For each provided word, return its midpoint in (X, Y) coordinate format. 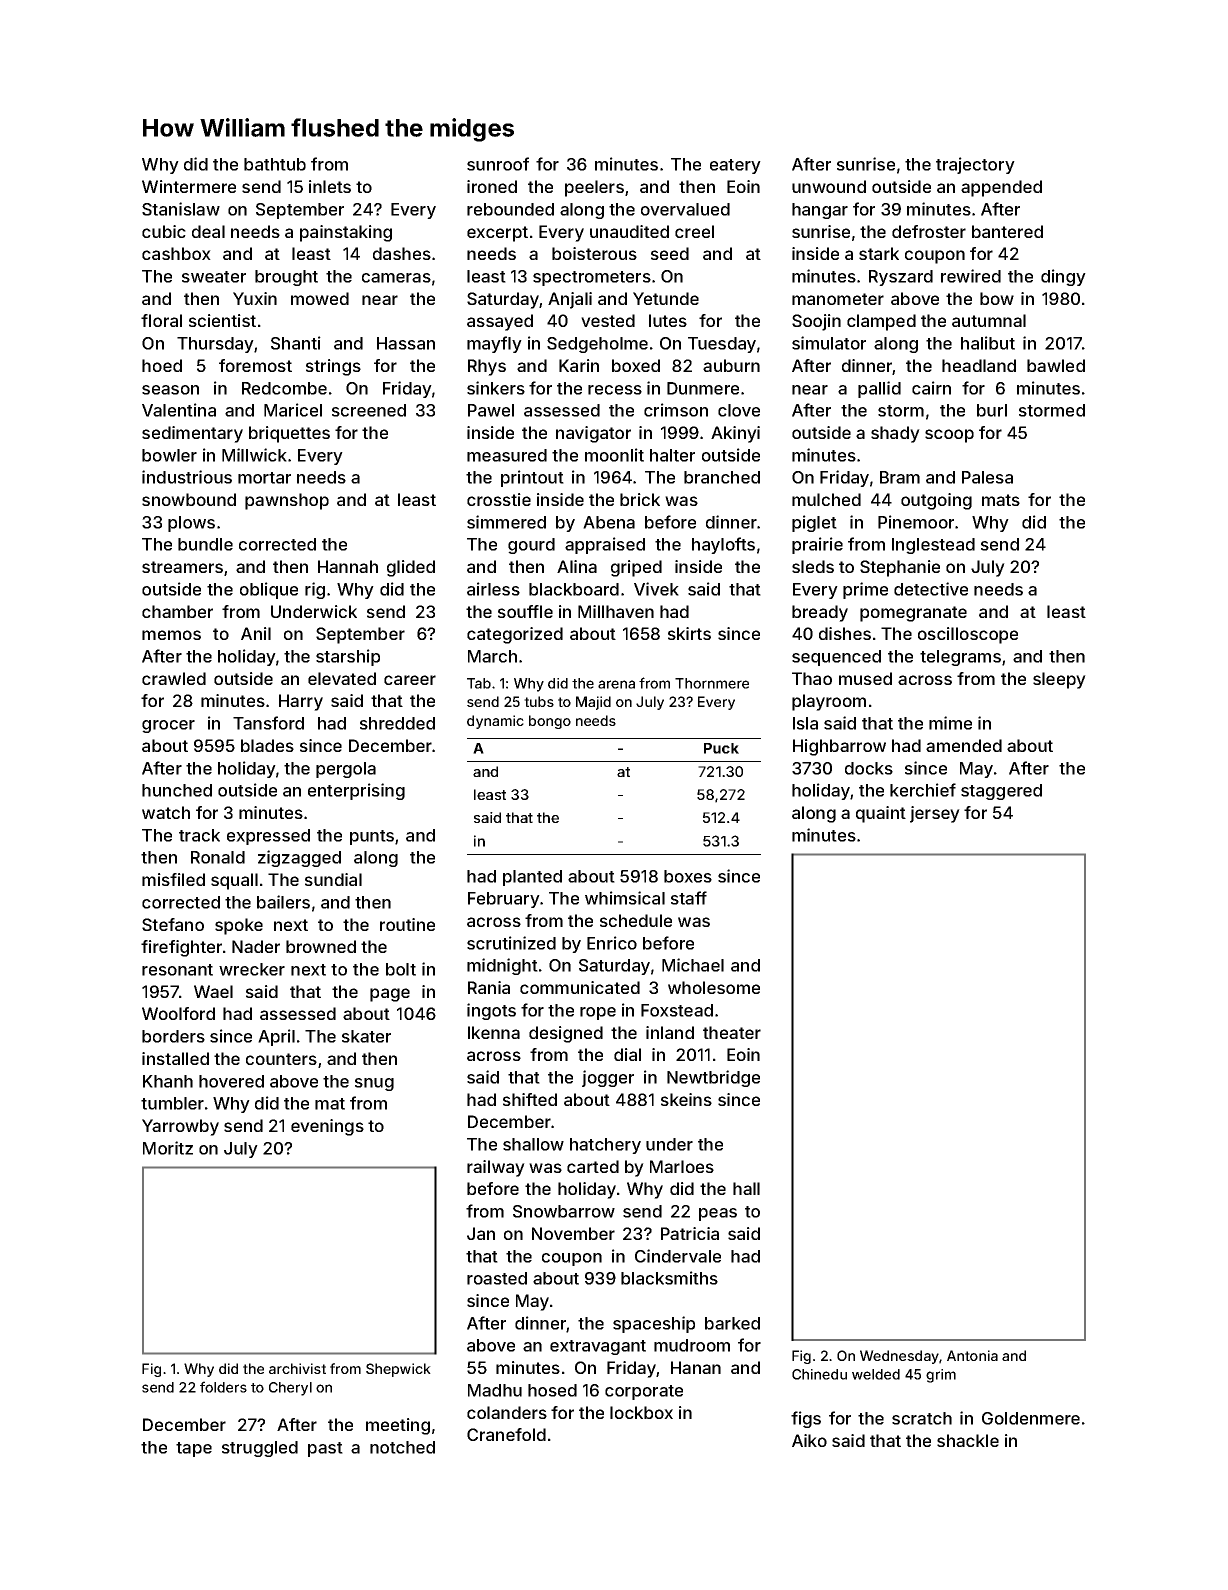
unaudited (629, 231)
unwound (829, 186)
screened (369, 410)
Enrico (612, 943)
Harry (301, 702)
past (325, 1449)
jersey (935, 814)
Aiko (809, 1440)
